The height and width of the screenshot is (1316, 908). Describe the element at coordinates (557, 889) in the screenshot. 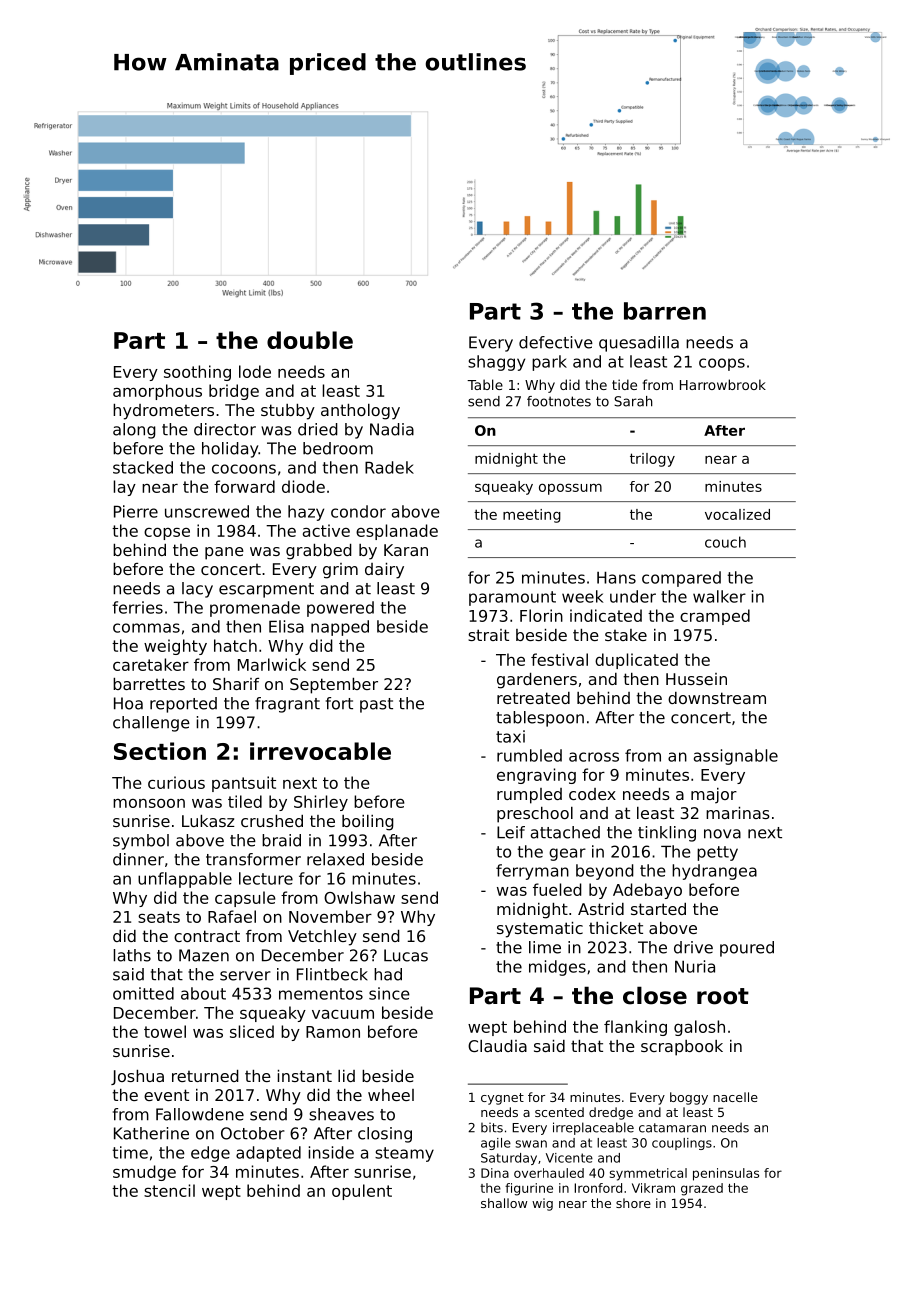

I see `fueled` at that location.
